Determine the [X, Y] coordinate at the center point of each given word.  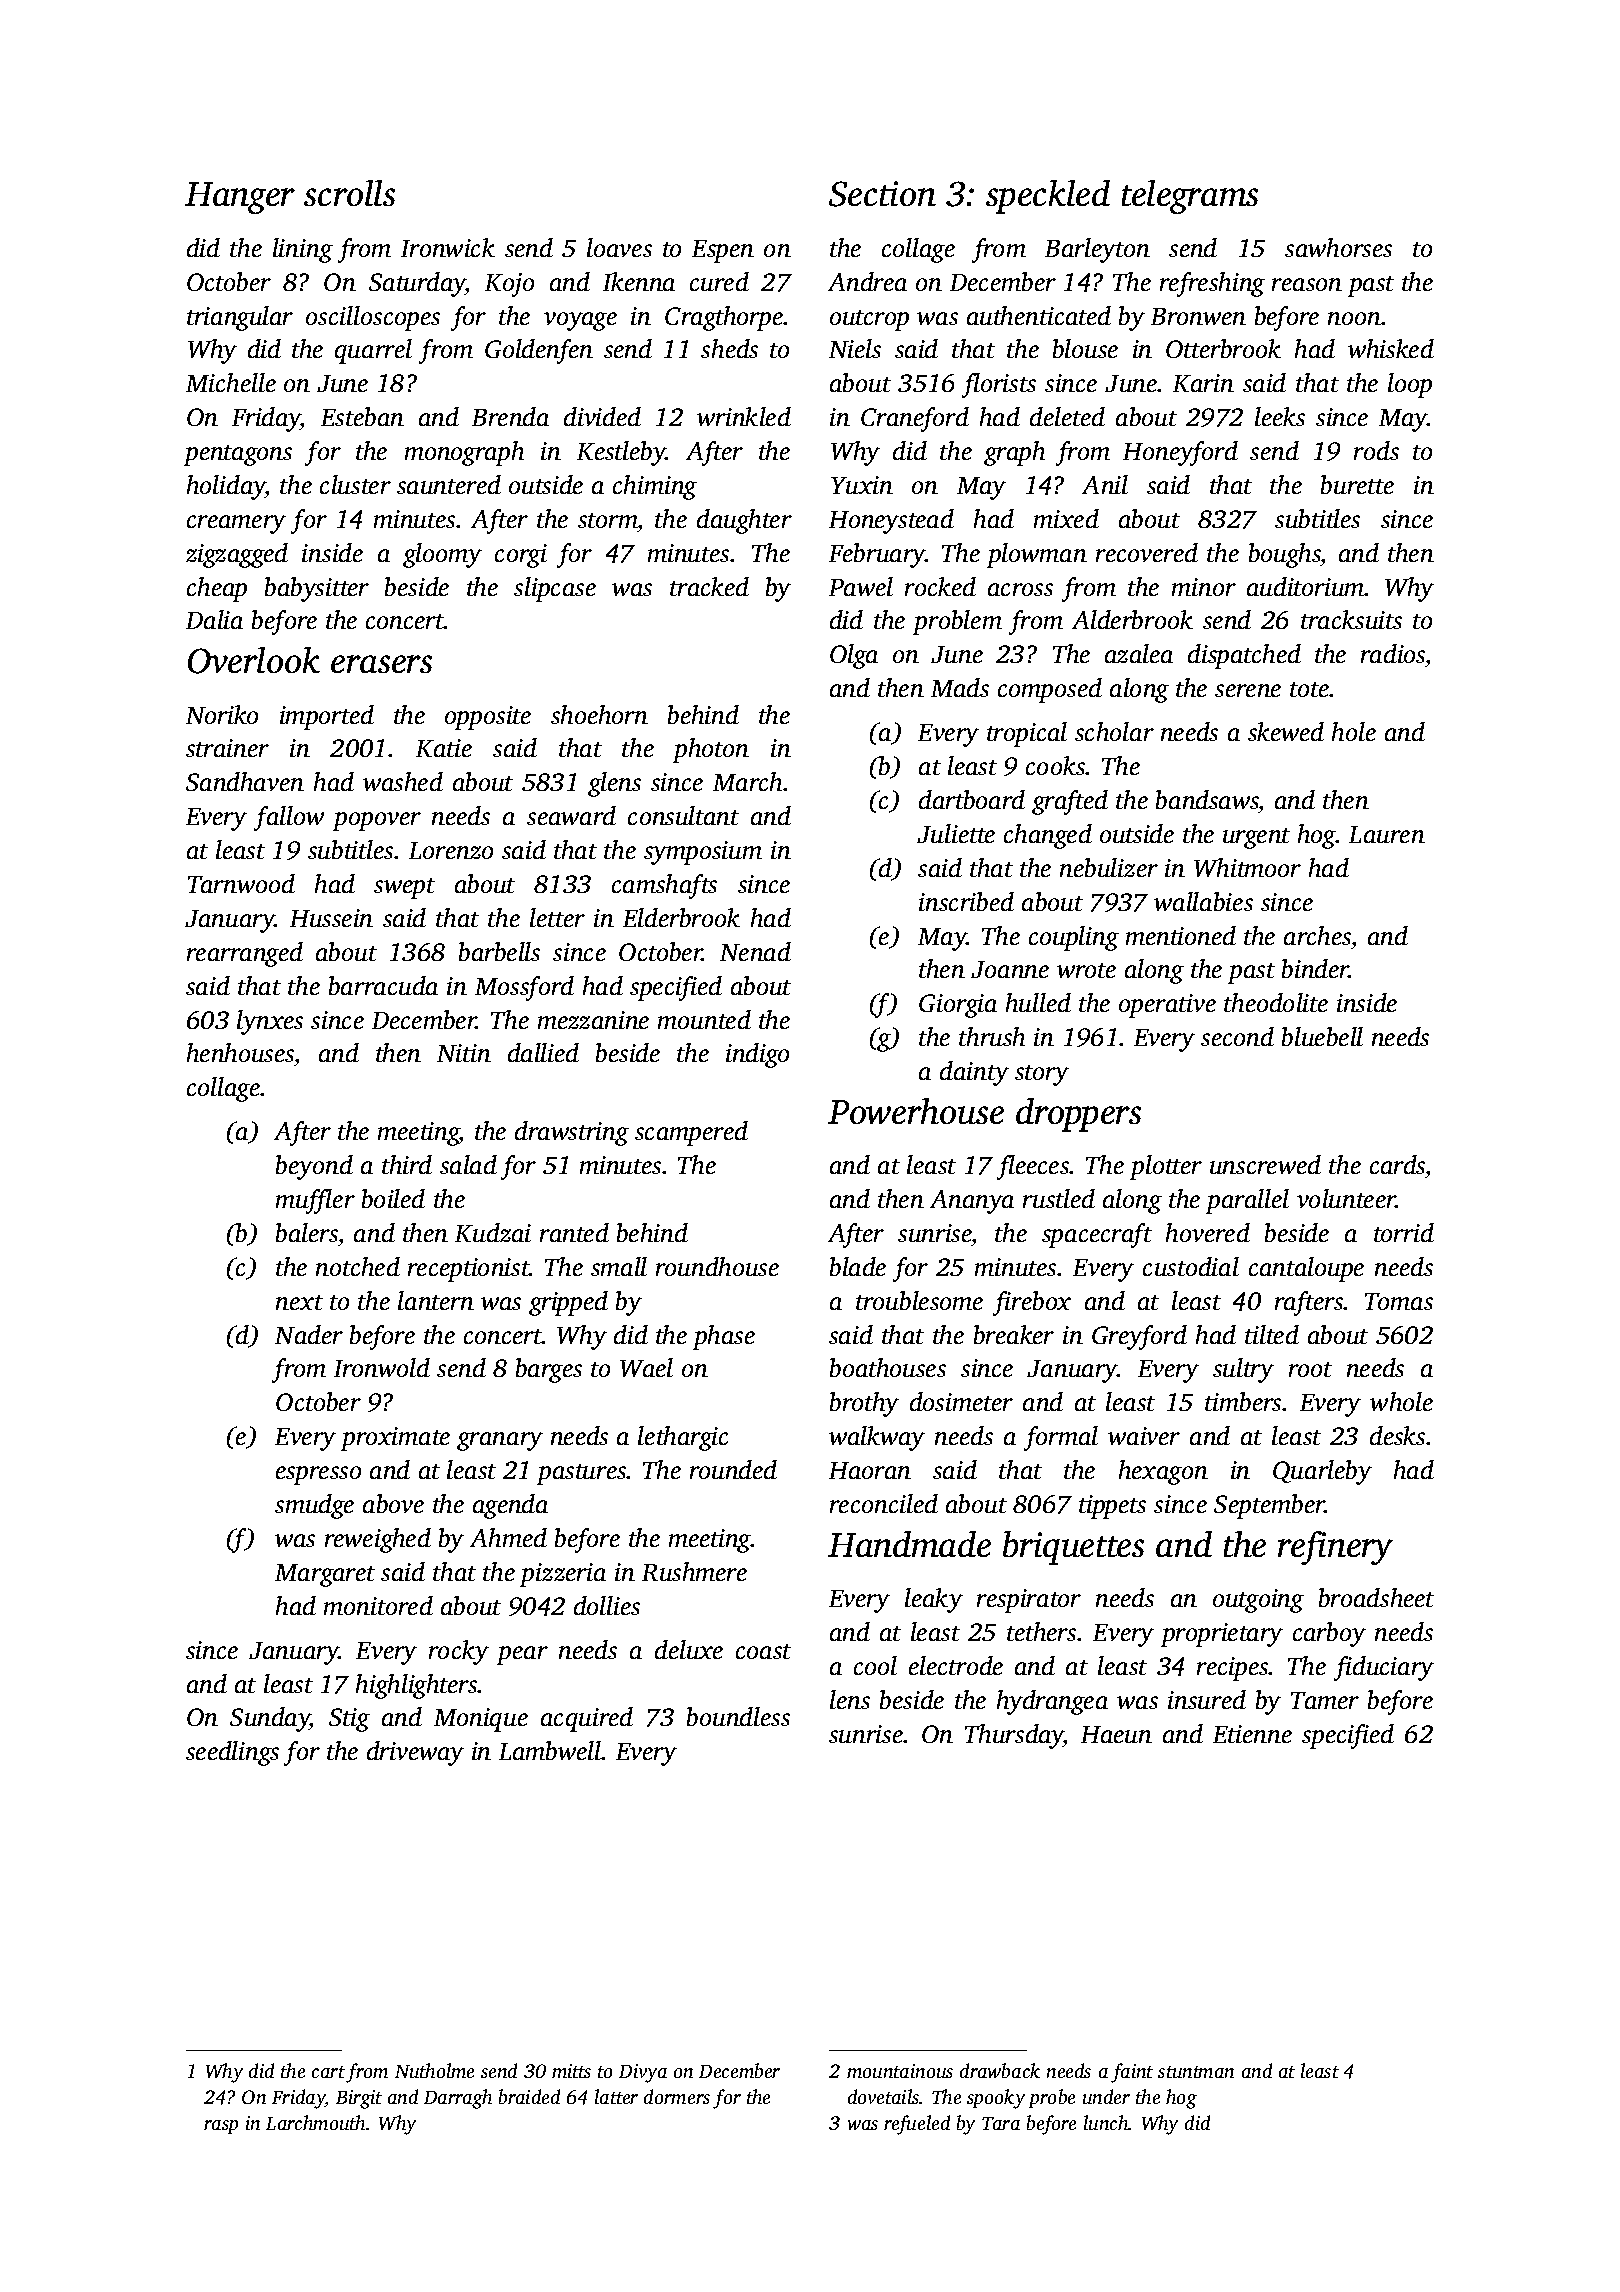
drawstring [572, 1133]
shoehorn [599, 714]
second [1237, 1036]
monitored [378, 1605]
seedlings [232, 1753]
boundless [738, 1716]
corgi [521, 556]
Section [882, 194]
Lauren [1387, 834]
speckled [1048, 197]
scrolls [349, 193]
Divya [643, 2073]
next [299, 1302]
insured [1207, 1699]
